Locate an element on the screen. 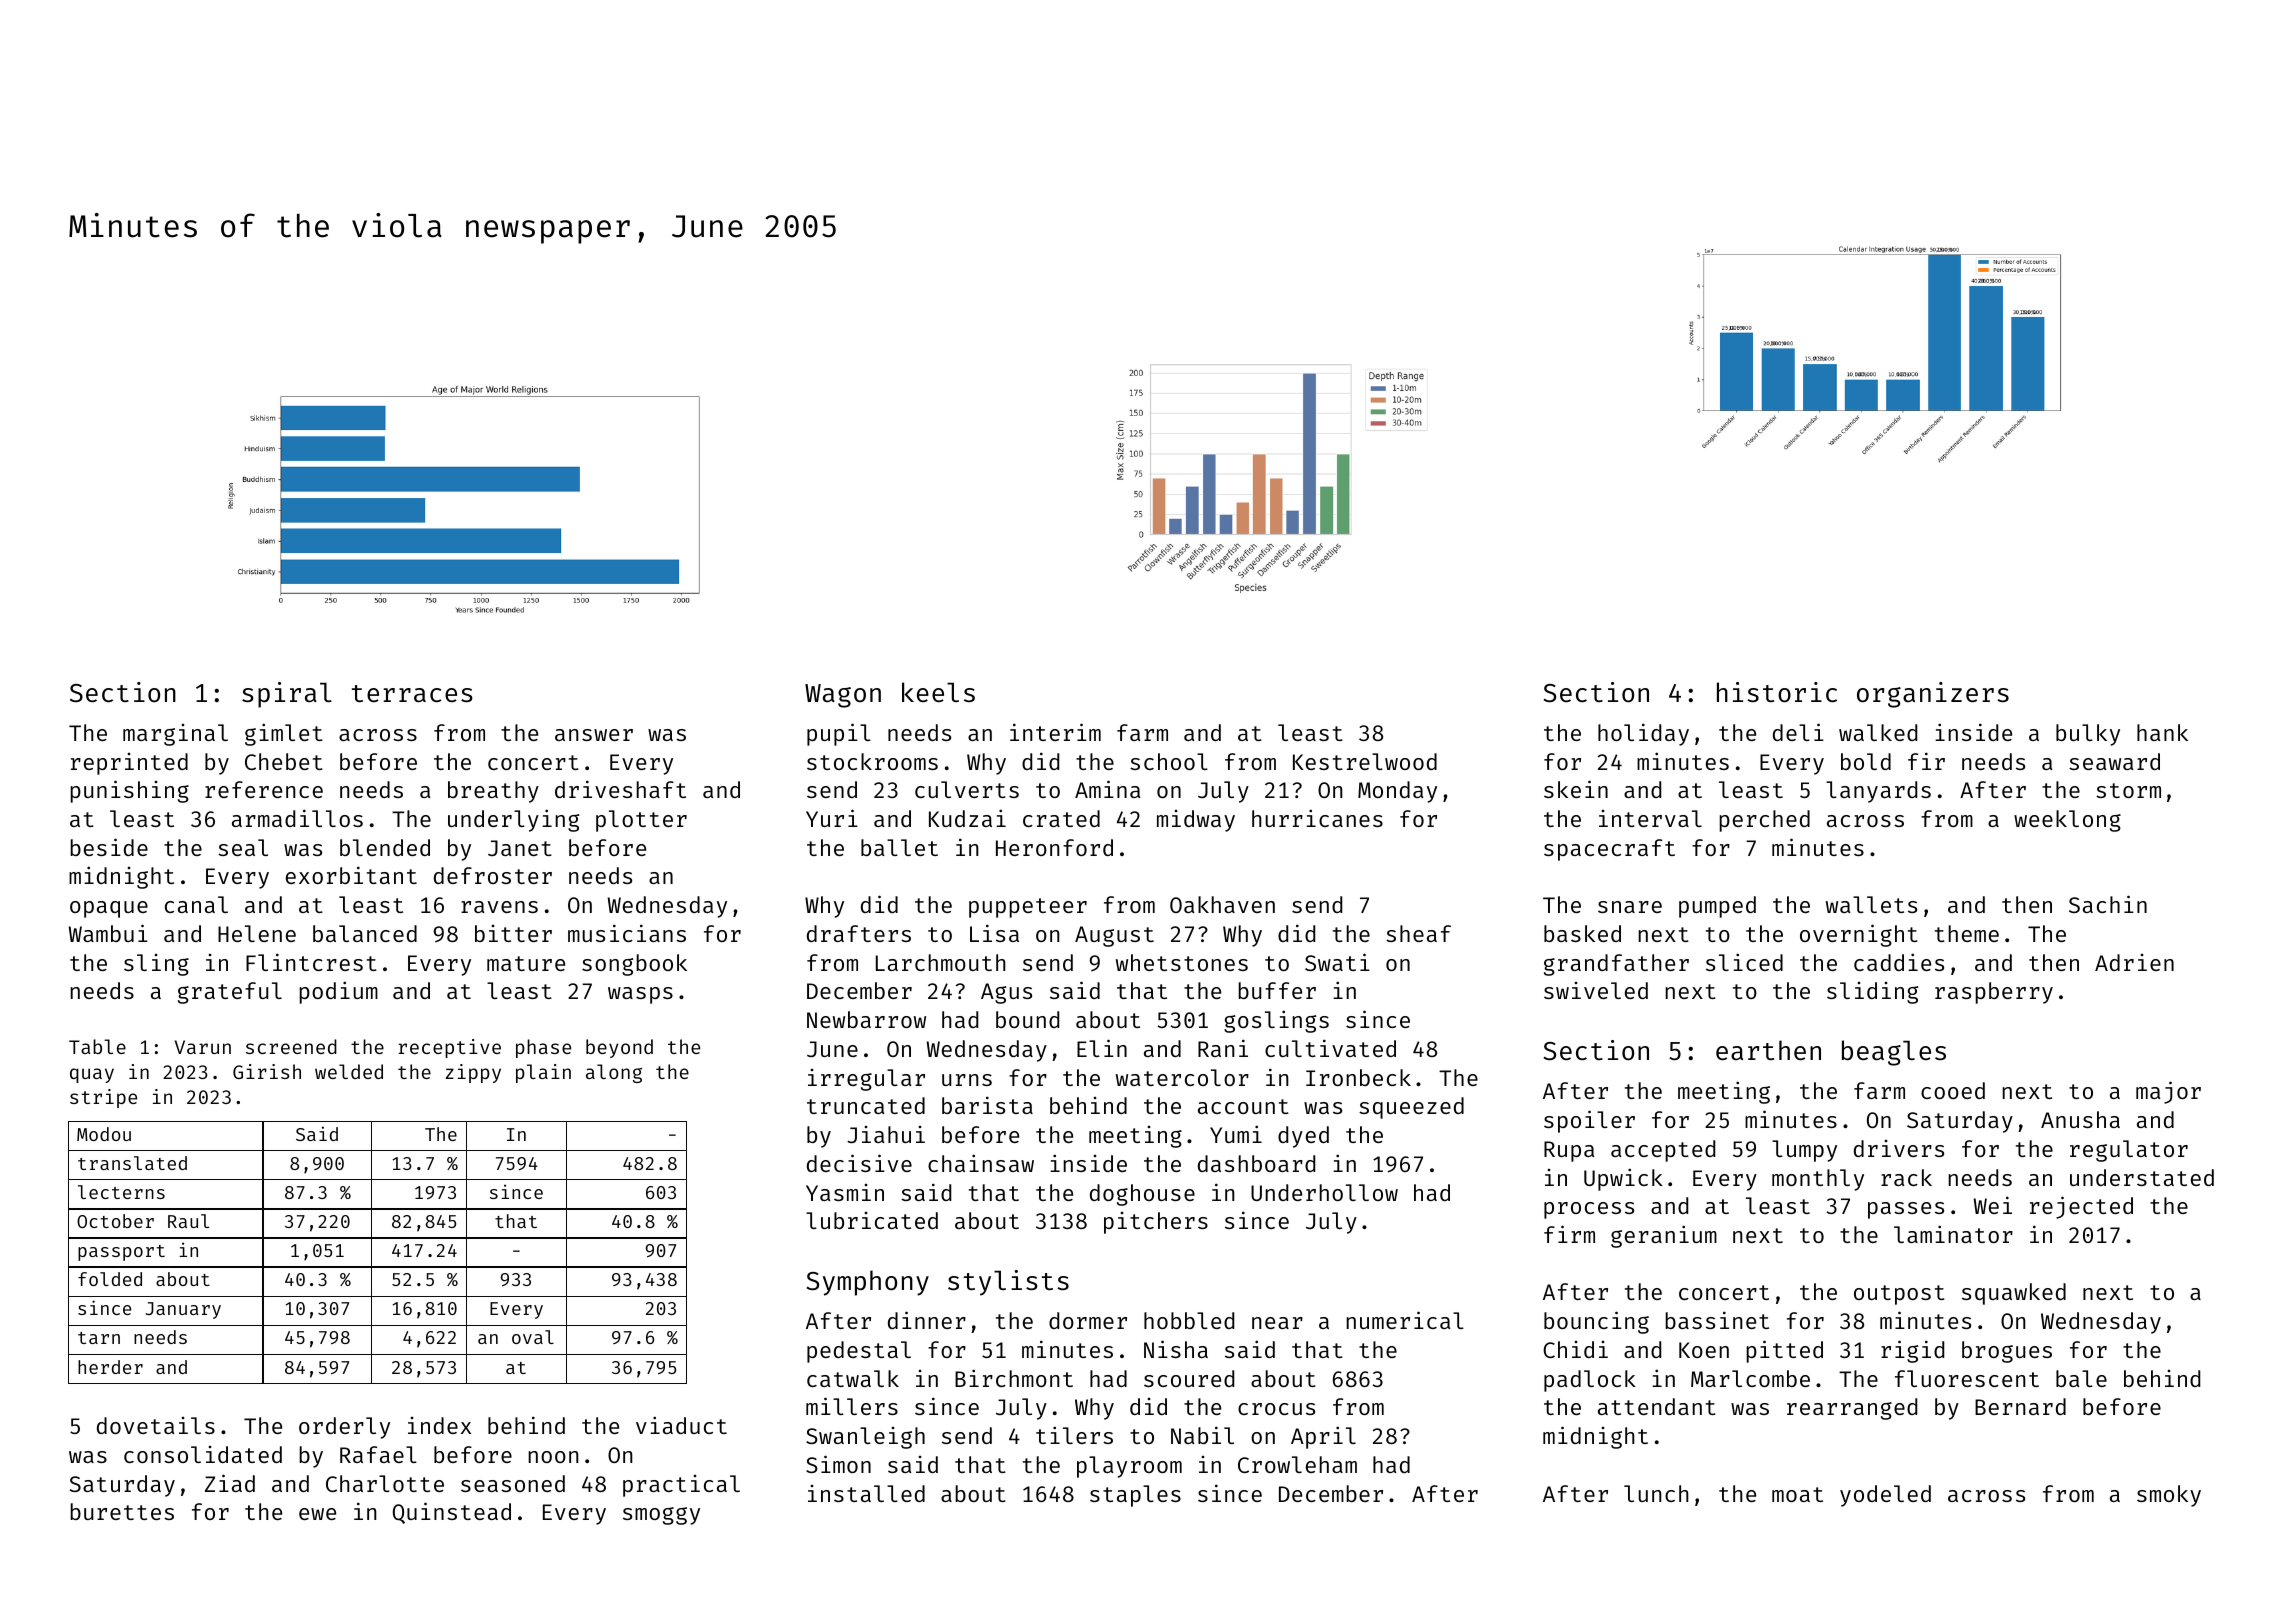 This screenshot has height=1620, width=2292. numerical is located at coordinates (1405, 1320).
